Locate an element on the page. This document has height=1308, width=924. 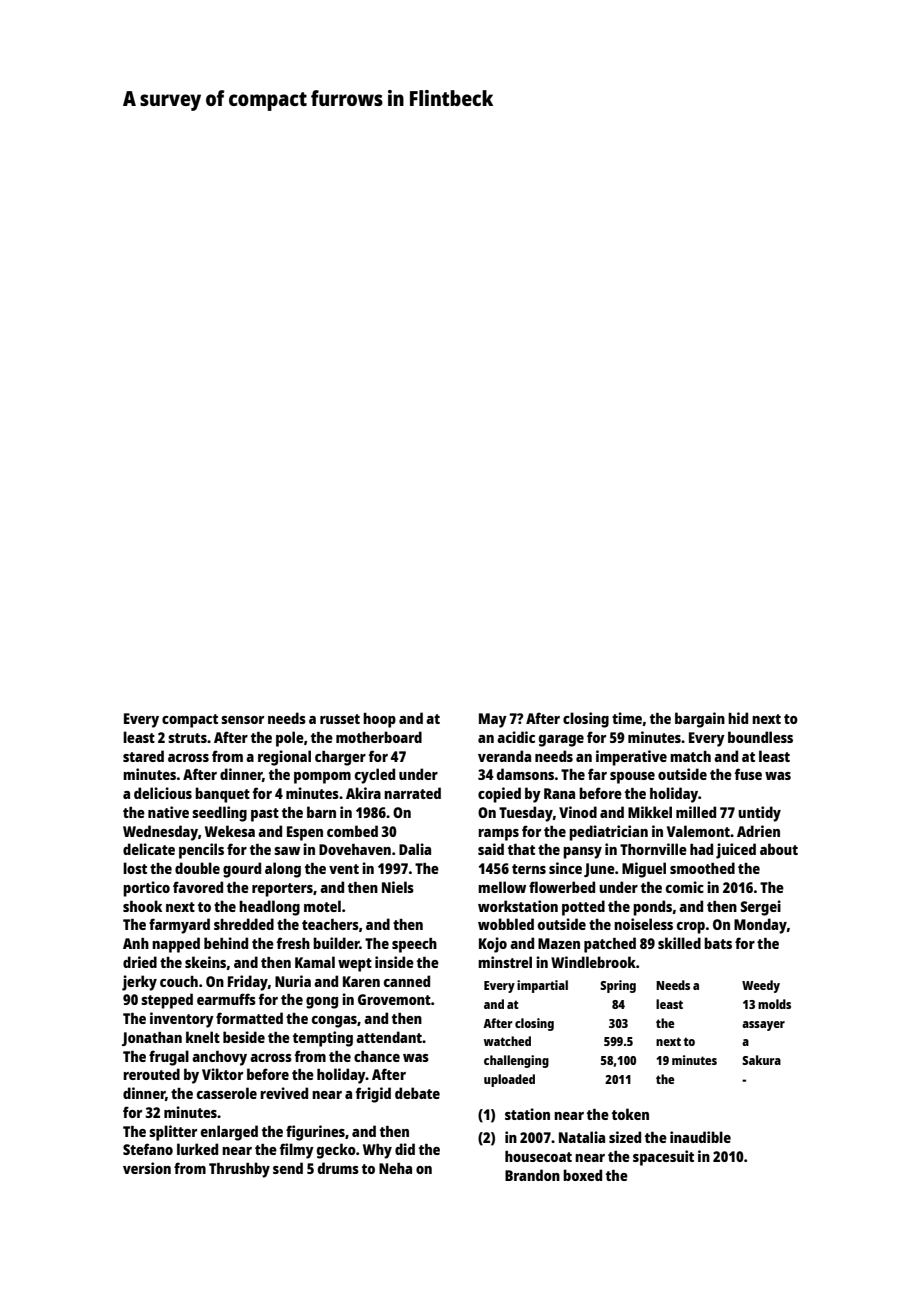
Brandon is located at coordinates (532, 1175).
